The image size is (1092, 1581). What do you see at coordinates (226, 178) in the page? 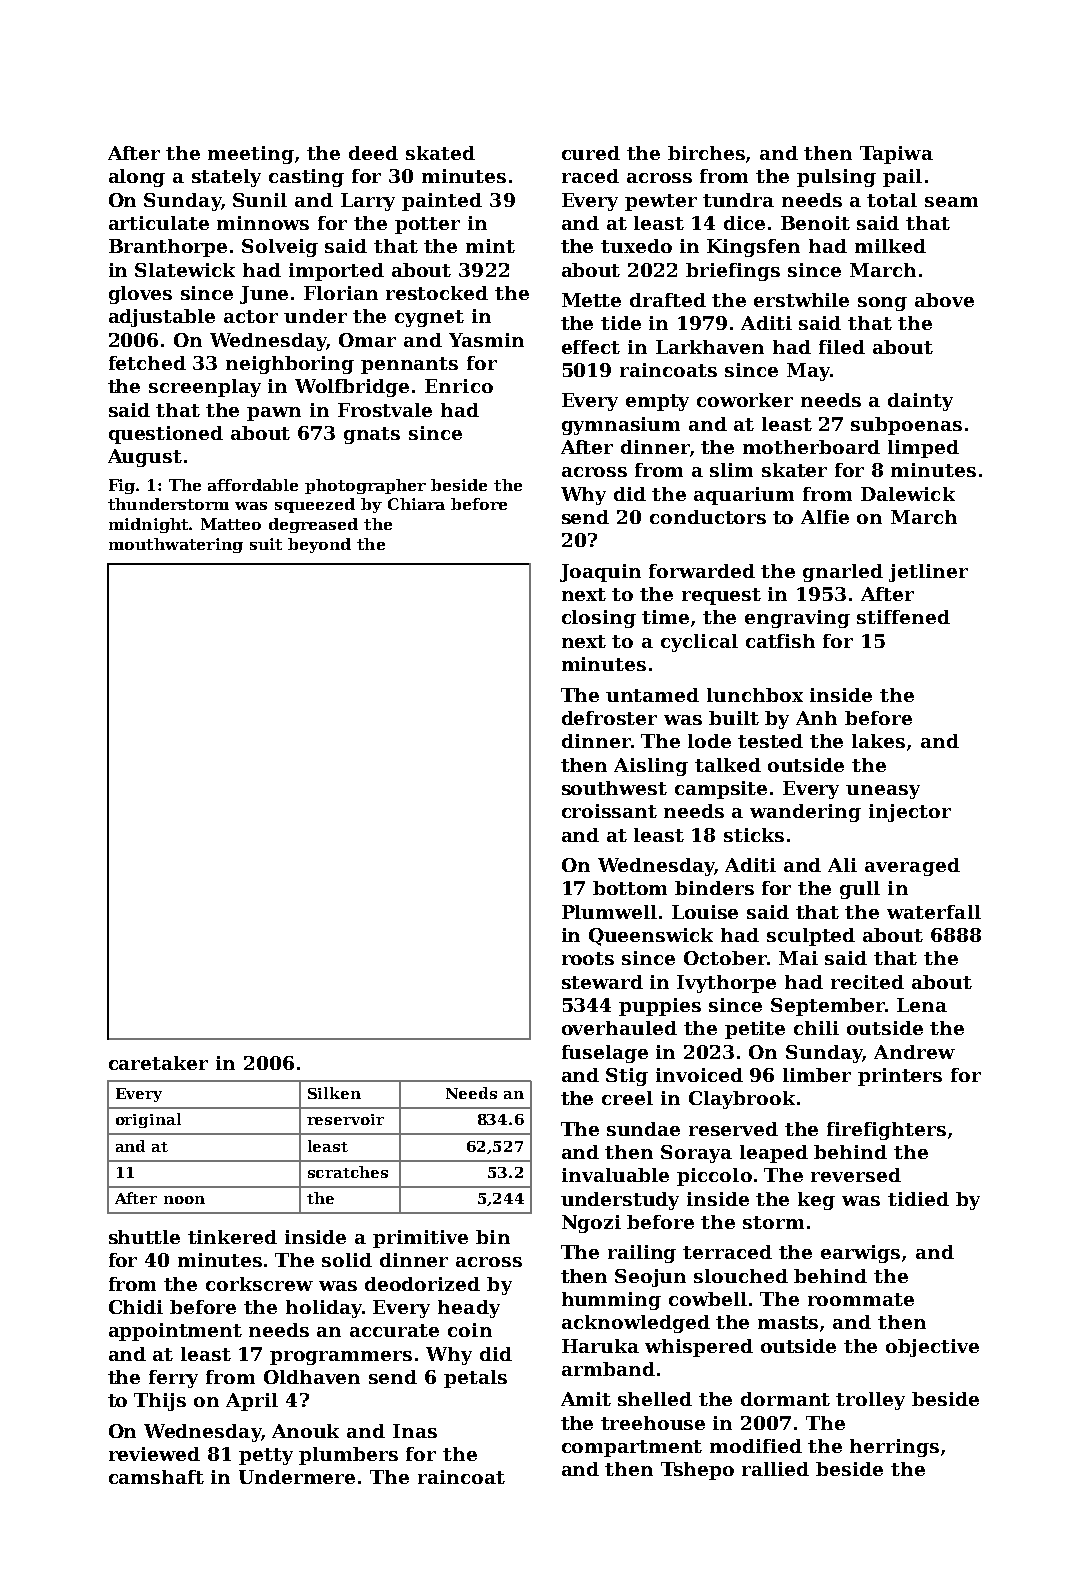
I see `stately` at bounding box center [226, 178].
